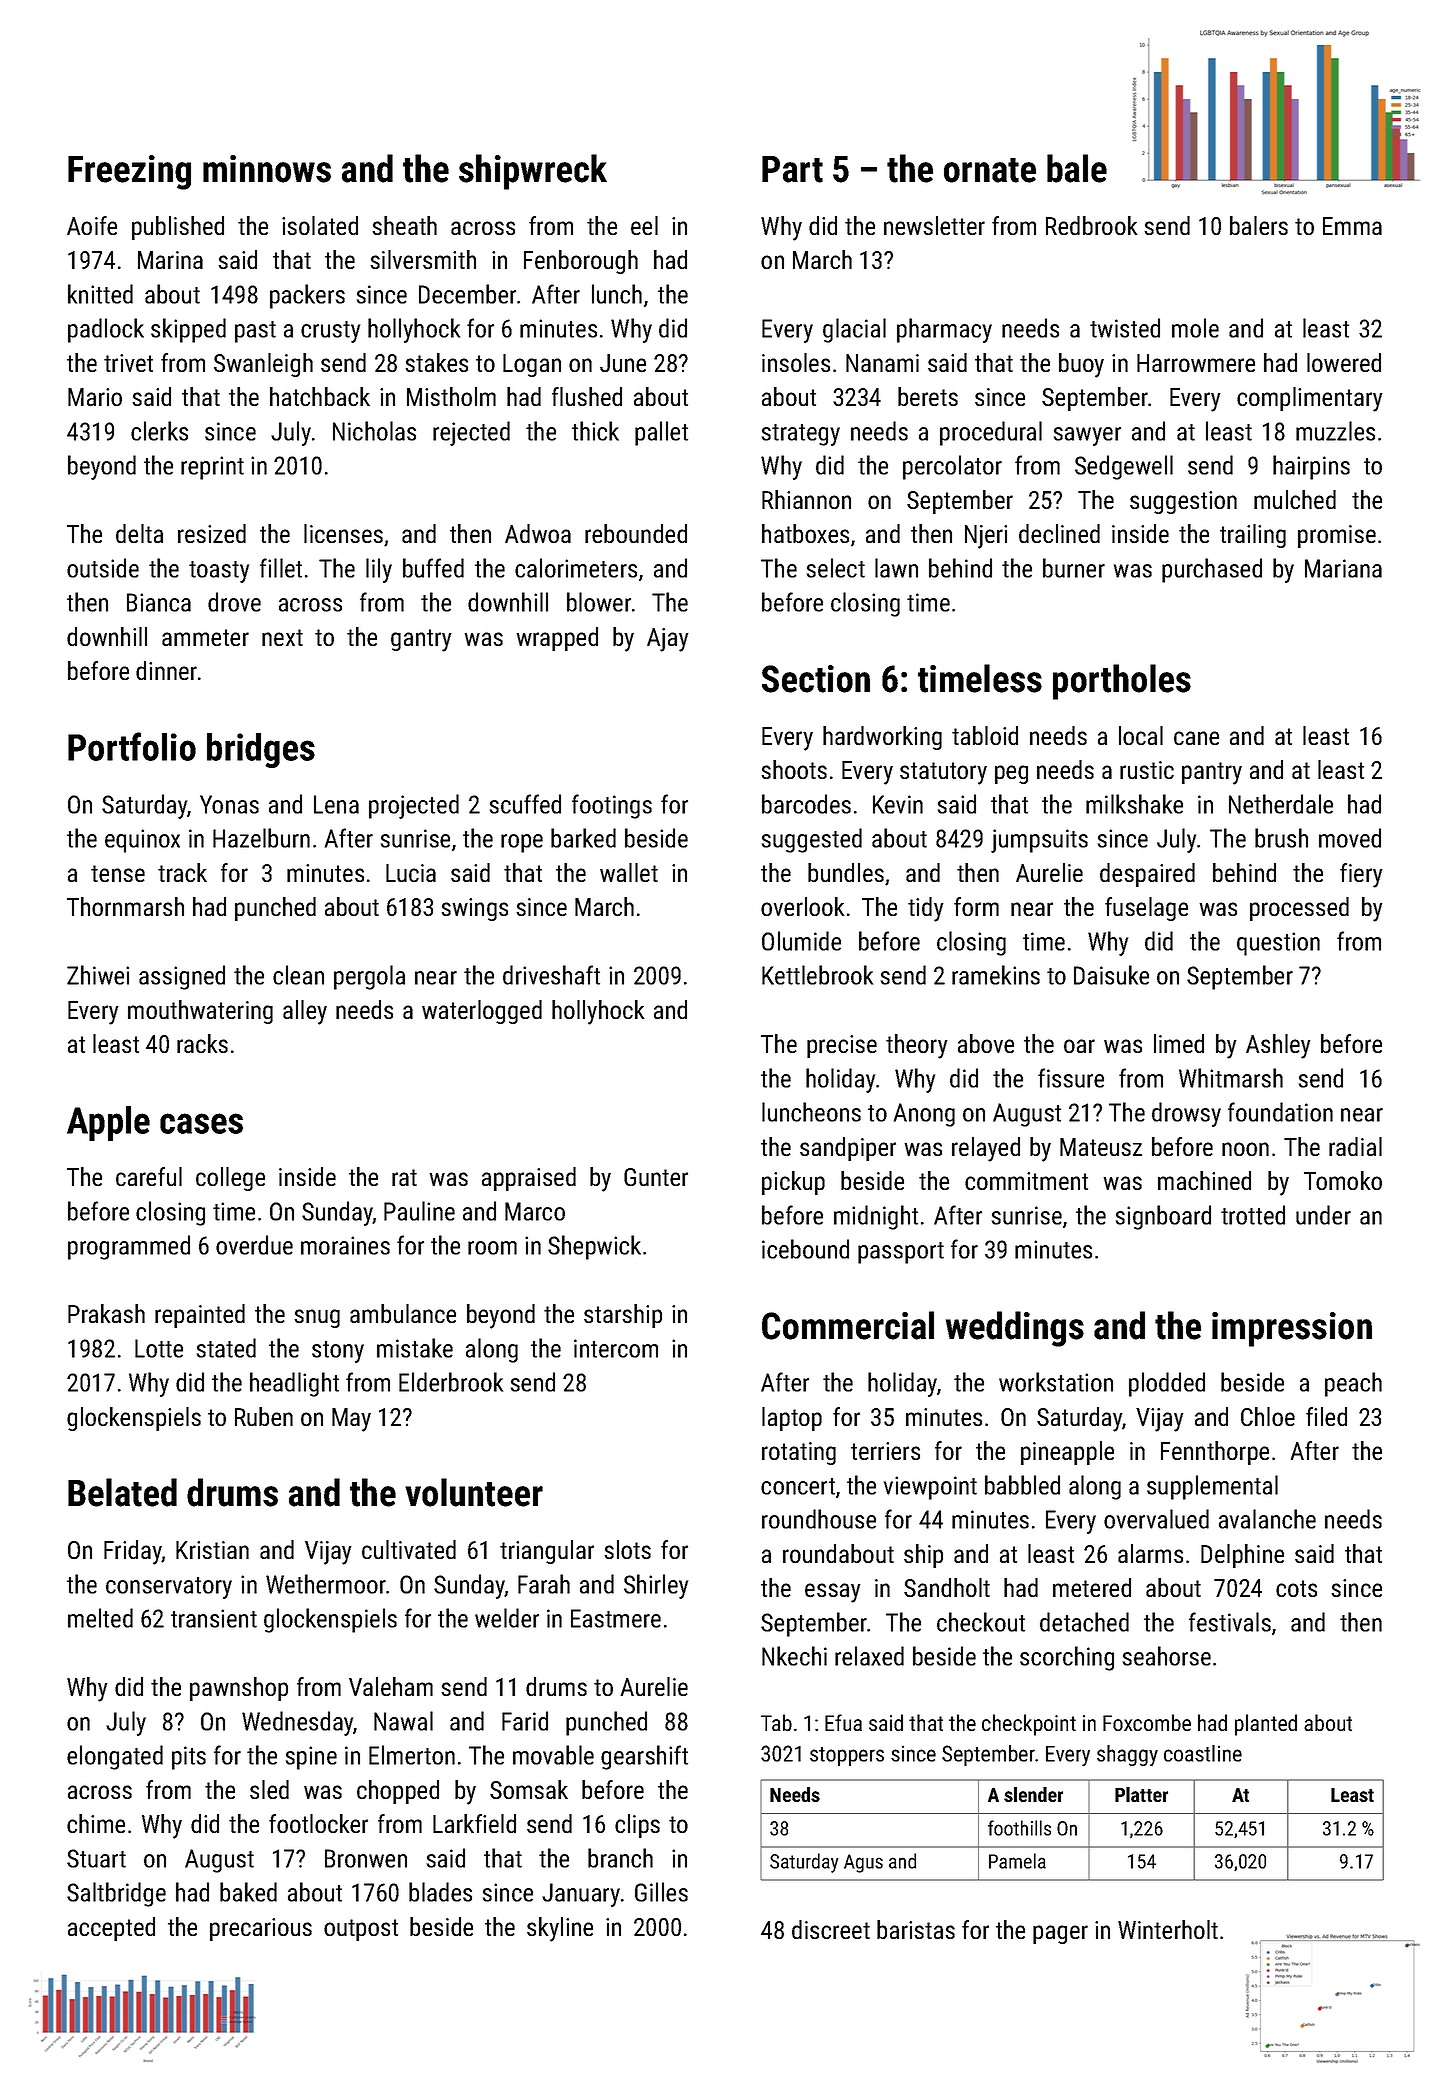  Describe the element at coordinates (863, 1863) in the image. I see `Agus` at that location.
